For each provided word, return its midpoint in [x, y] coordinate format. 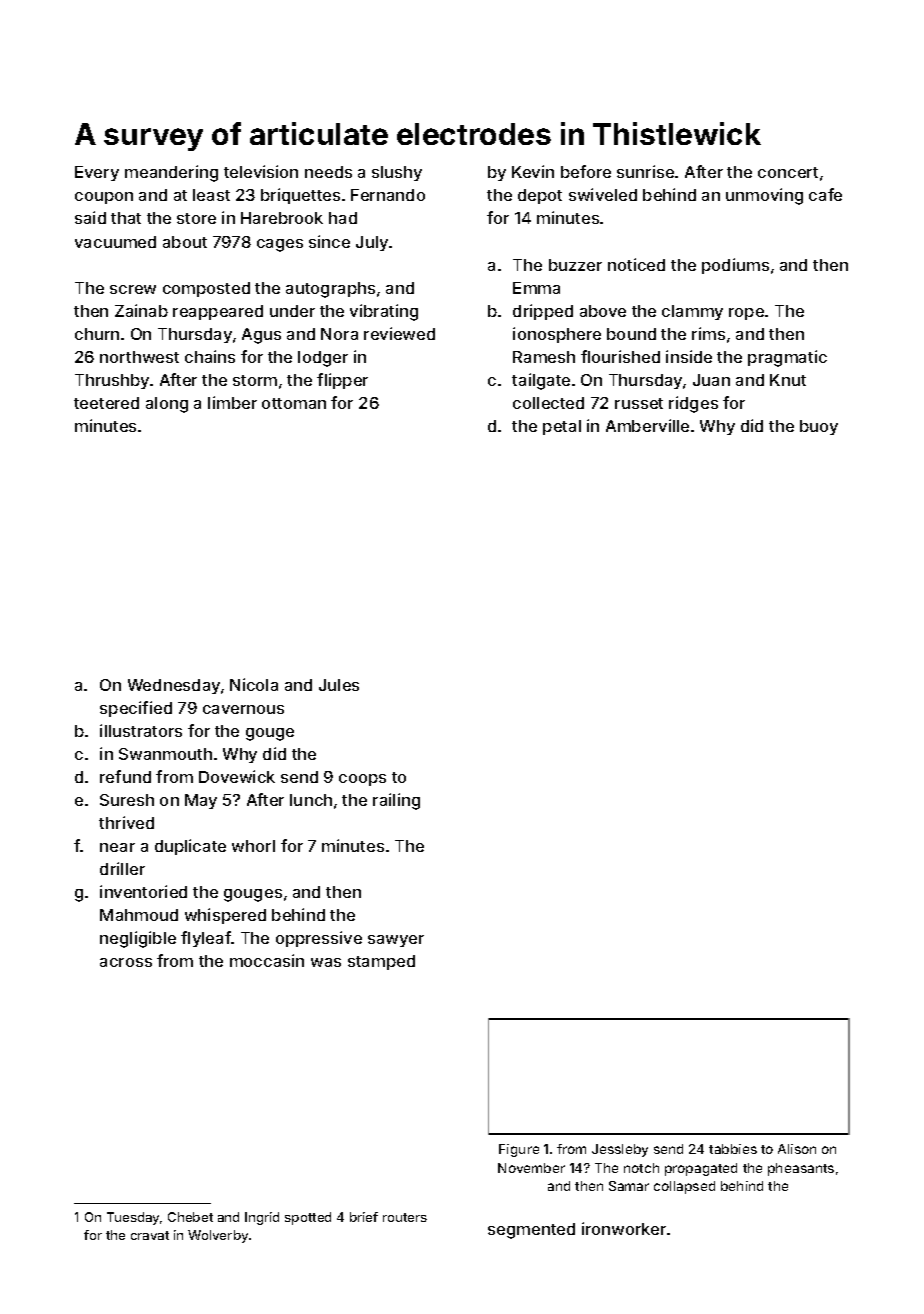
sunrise [645, 171]
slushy [397, 173]
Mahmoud [139, 915]
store [196, 218]
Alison [797, 1149]
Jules [339, 685]
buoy [819, 427]
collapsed [684, 1187]
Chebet [190, 1217]
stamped [381, 962]
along [167, 405]
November [531, 1168]
